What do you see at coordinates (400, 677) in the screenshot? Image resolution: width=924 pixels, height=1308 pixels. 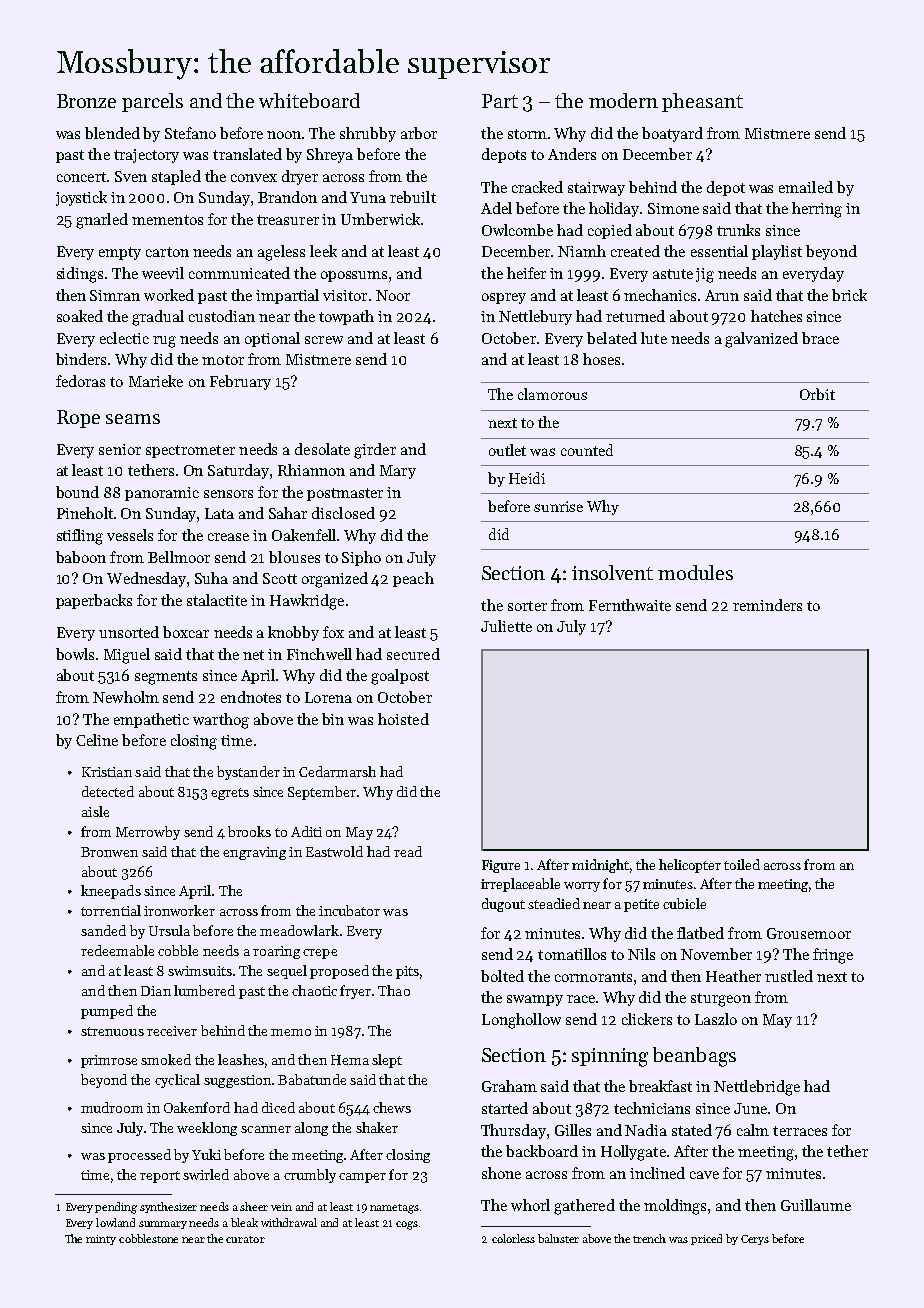 I see `goalpost` at bounding box center [400, 677].
